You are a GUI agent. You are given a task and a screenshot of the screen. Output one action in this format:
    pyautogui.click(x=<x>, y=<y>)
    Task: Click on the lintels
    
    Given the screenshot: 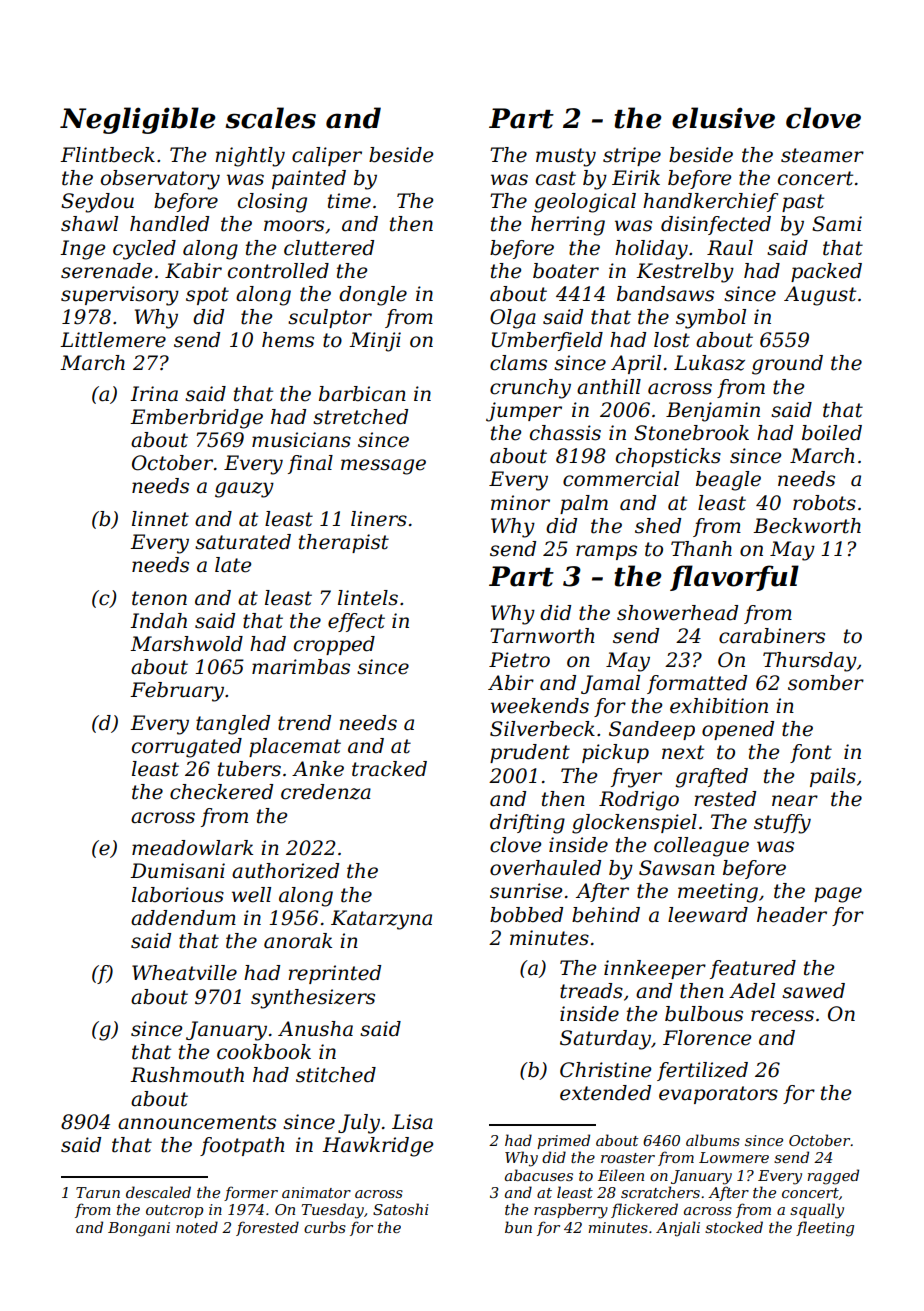 What is the action you would take?
    pyautogui.click(x=368, y=598)
